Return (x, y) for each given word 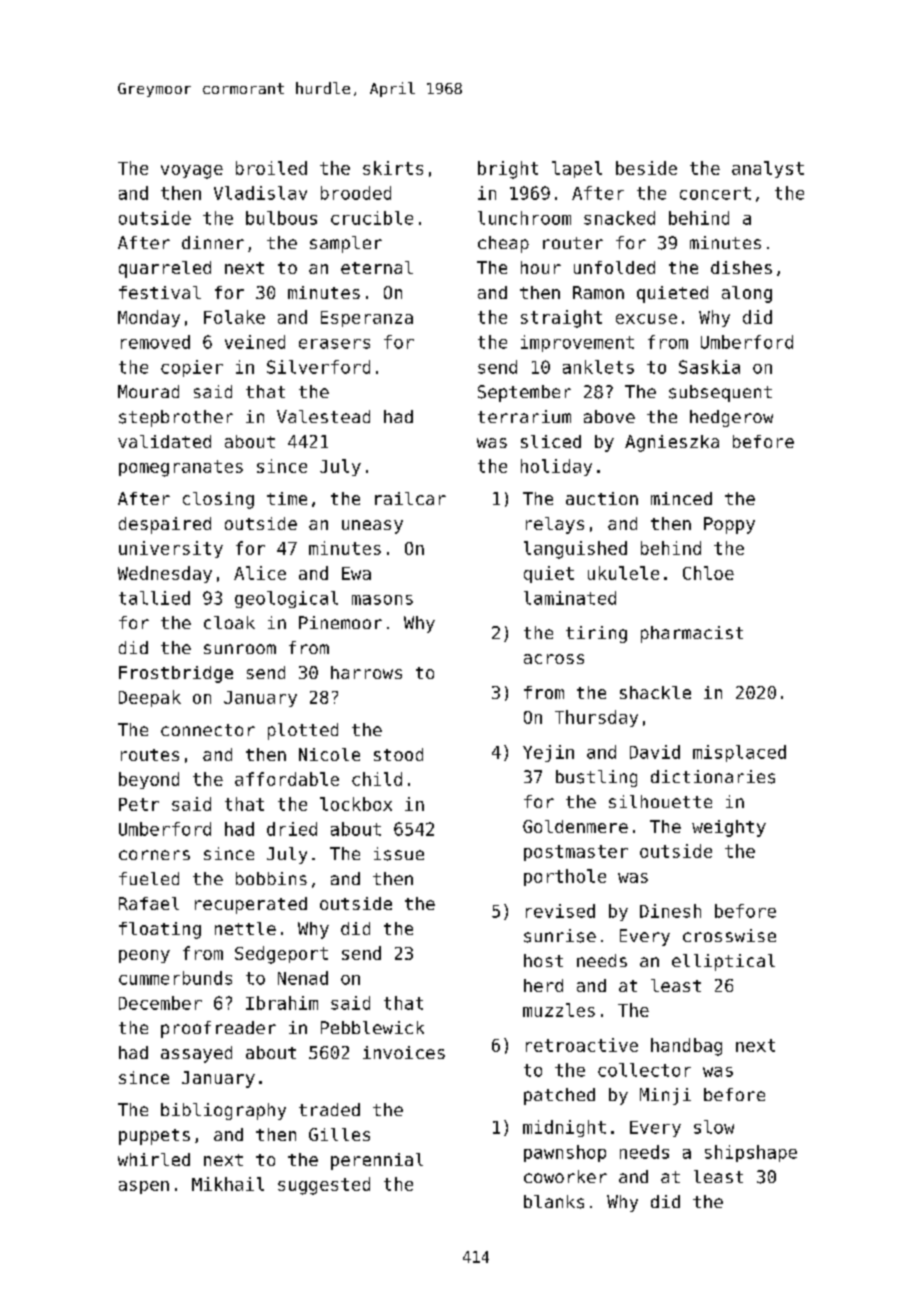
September (524, 393)
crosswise (729, 935)
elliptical (723, 962)
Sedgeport (281, 955)
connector (208, 730)
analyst (768, 169)
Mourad (148, 391)
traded (329, 1109)
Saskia (709, 367)
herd (543, 985)
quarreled (165, 269)
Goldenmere (575, 826)
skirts (393, 168)
